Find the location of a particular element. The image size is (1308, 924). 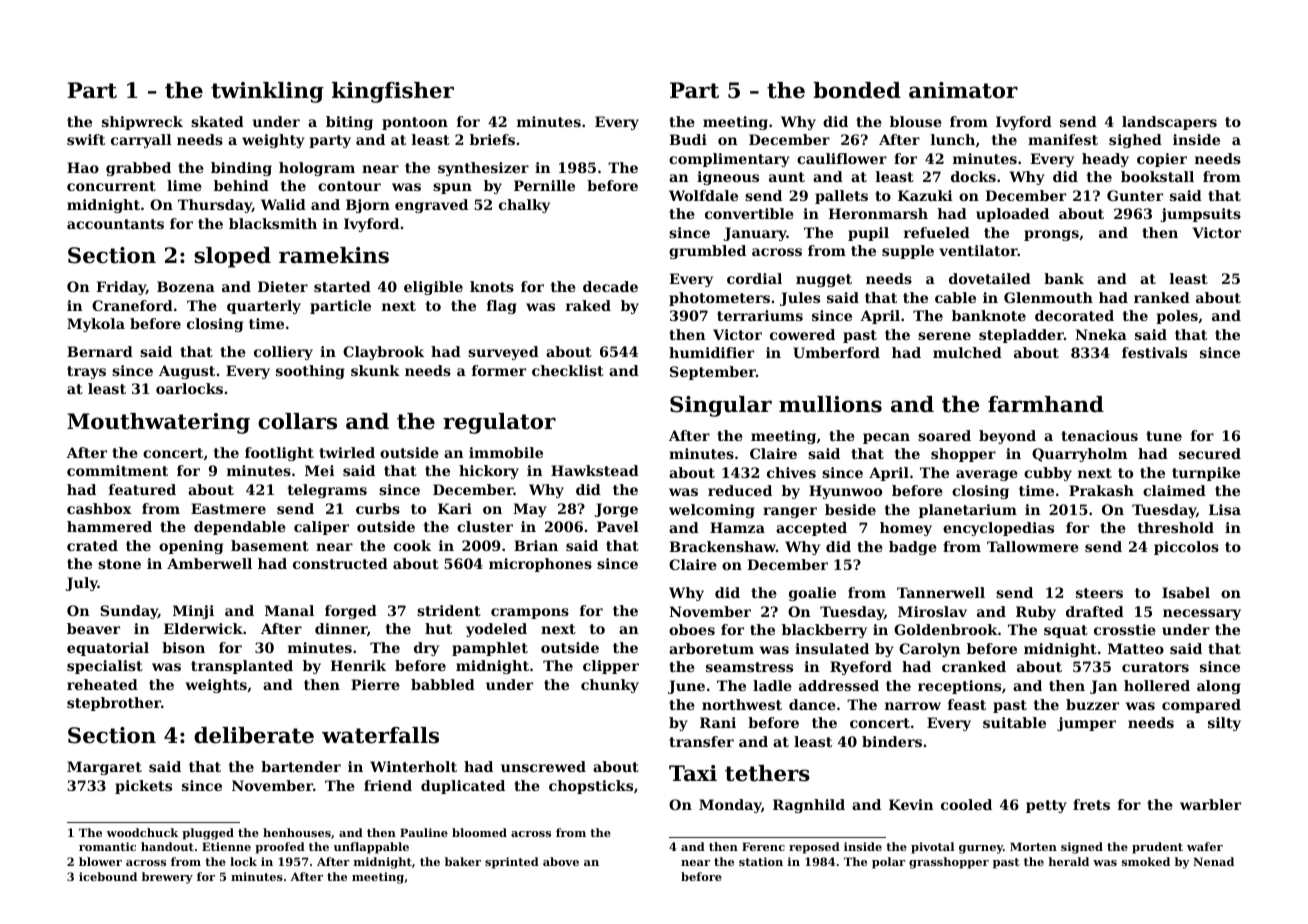

blackberry is located at coordinates (824, 631).
